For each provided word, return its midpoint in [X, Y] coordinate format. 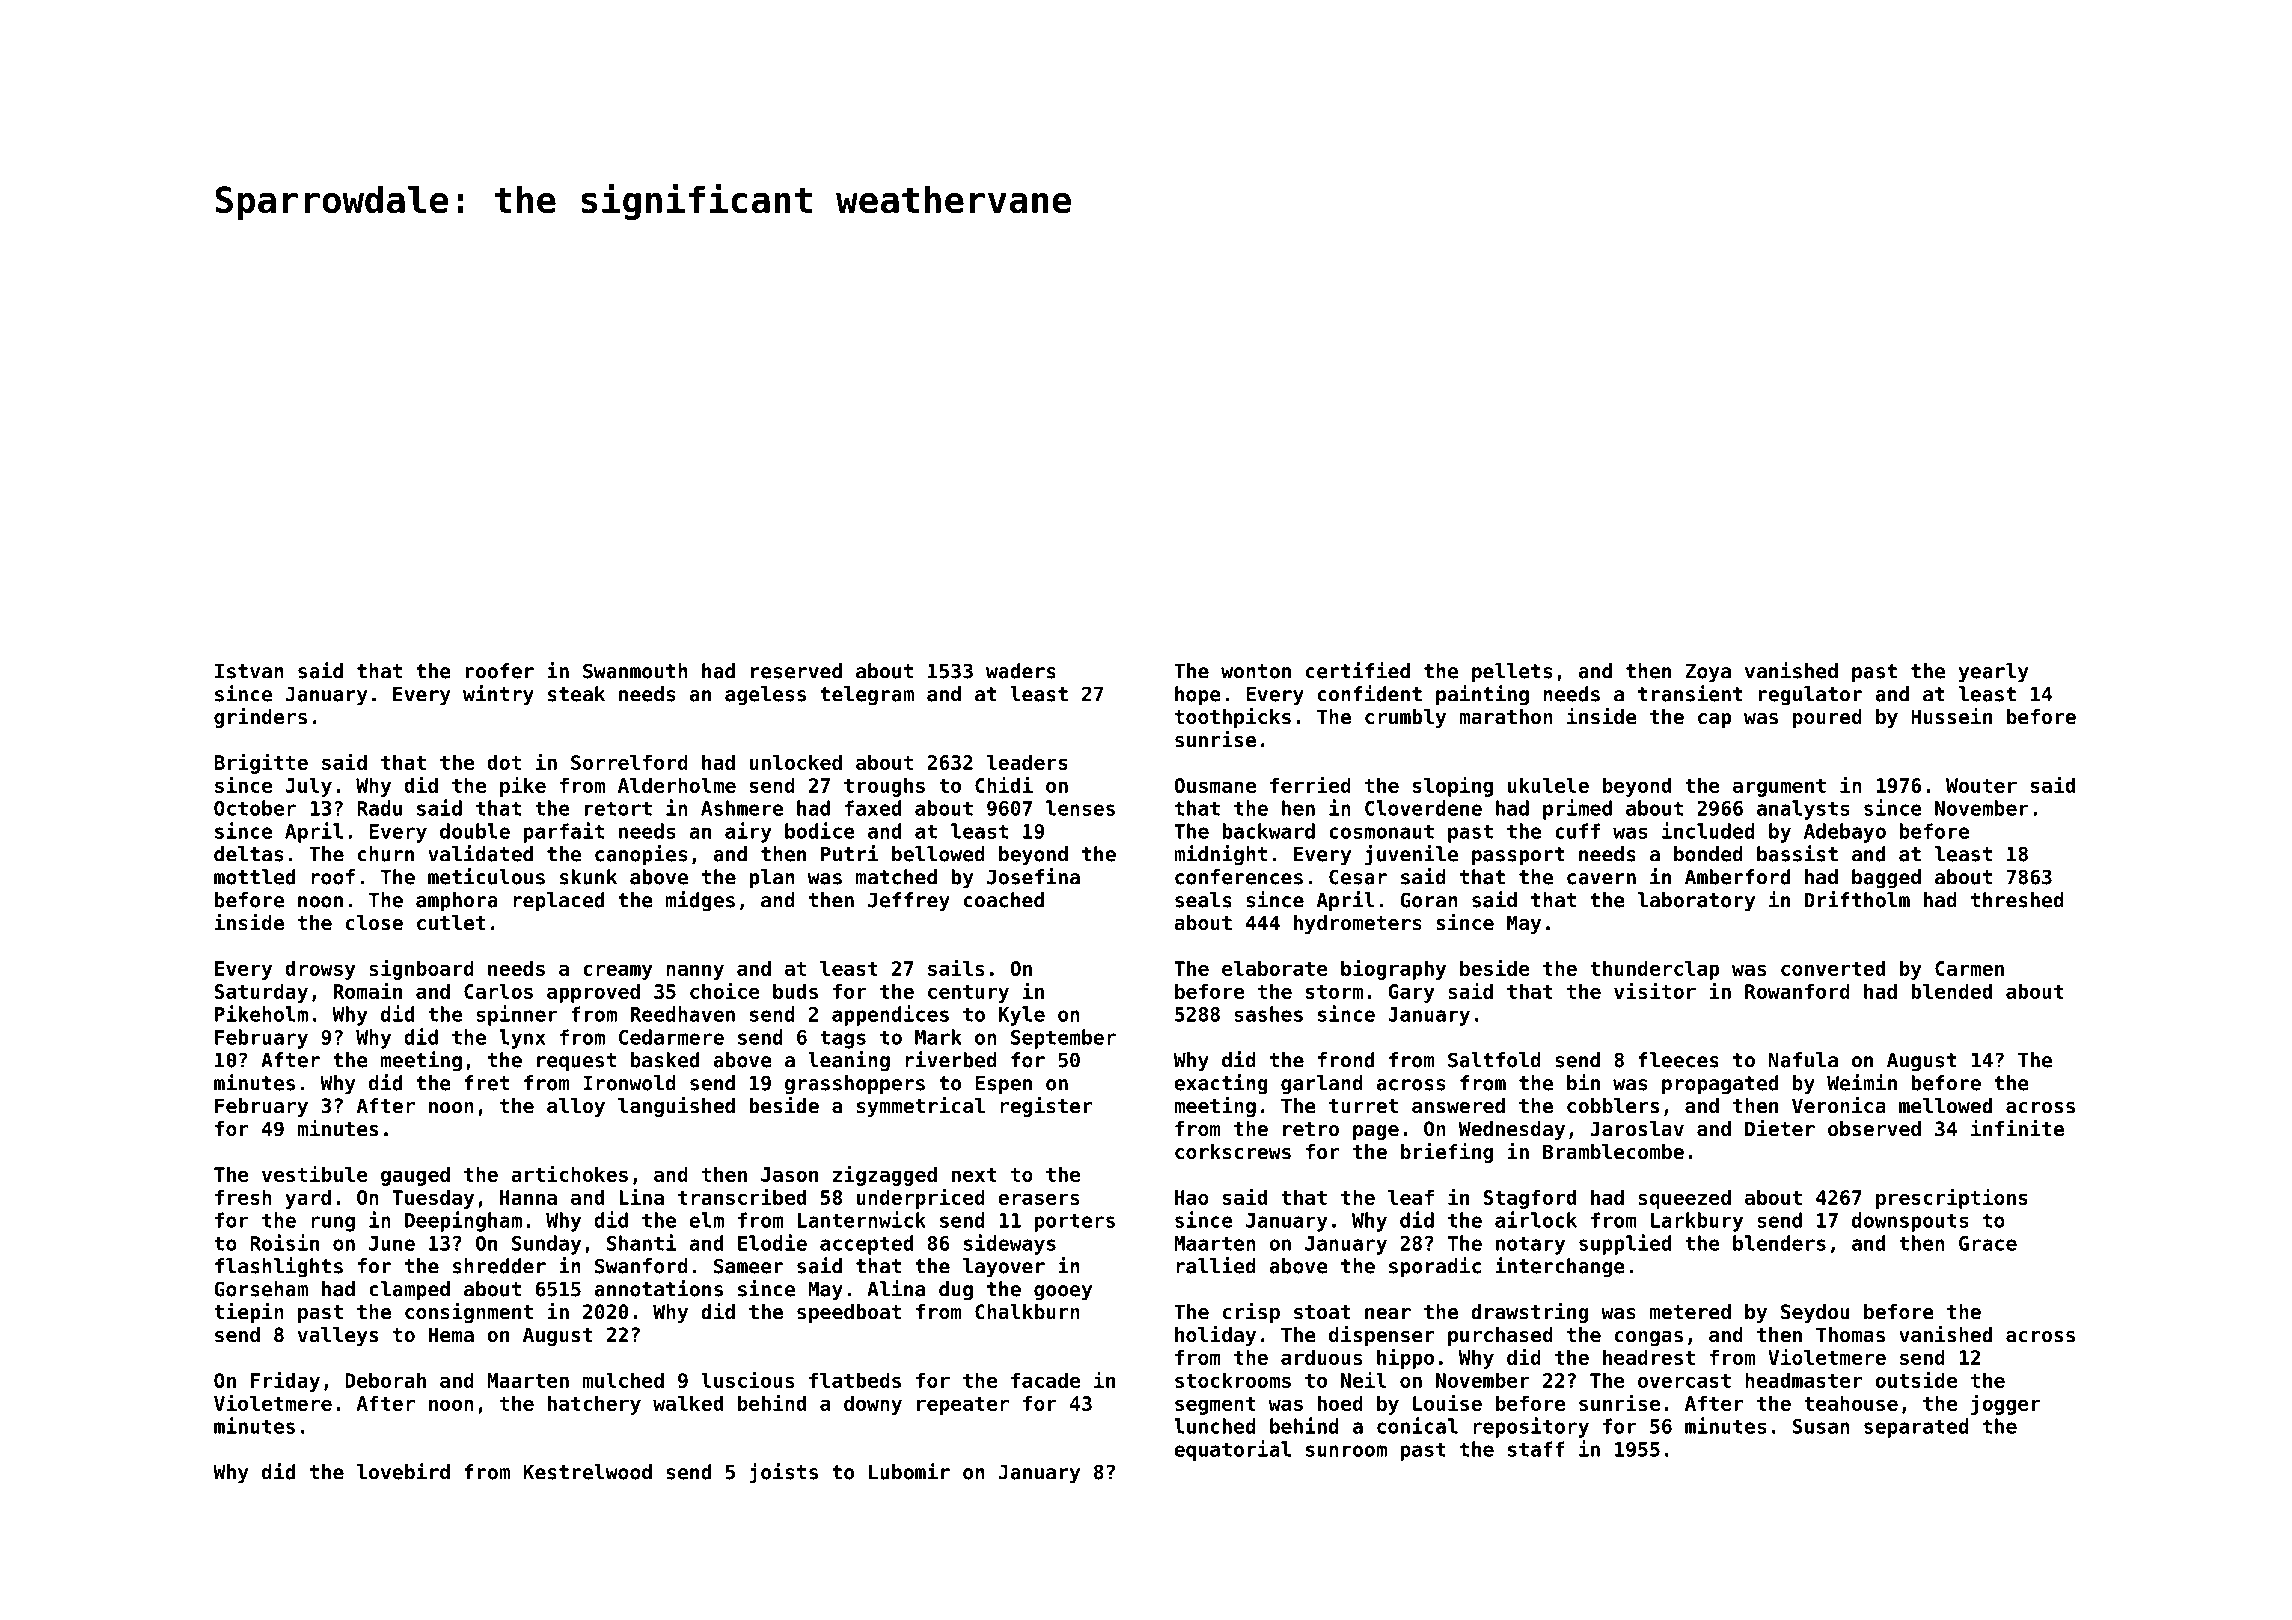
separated [1916, 1428]
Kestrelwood [587, 1472]
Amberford [1737, 877]
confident [1370, 693]
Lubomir [909, 1471]
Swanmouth [635, 671]
